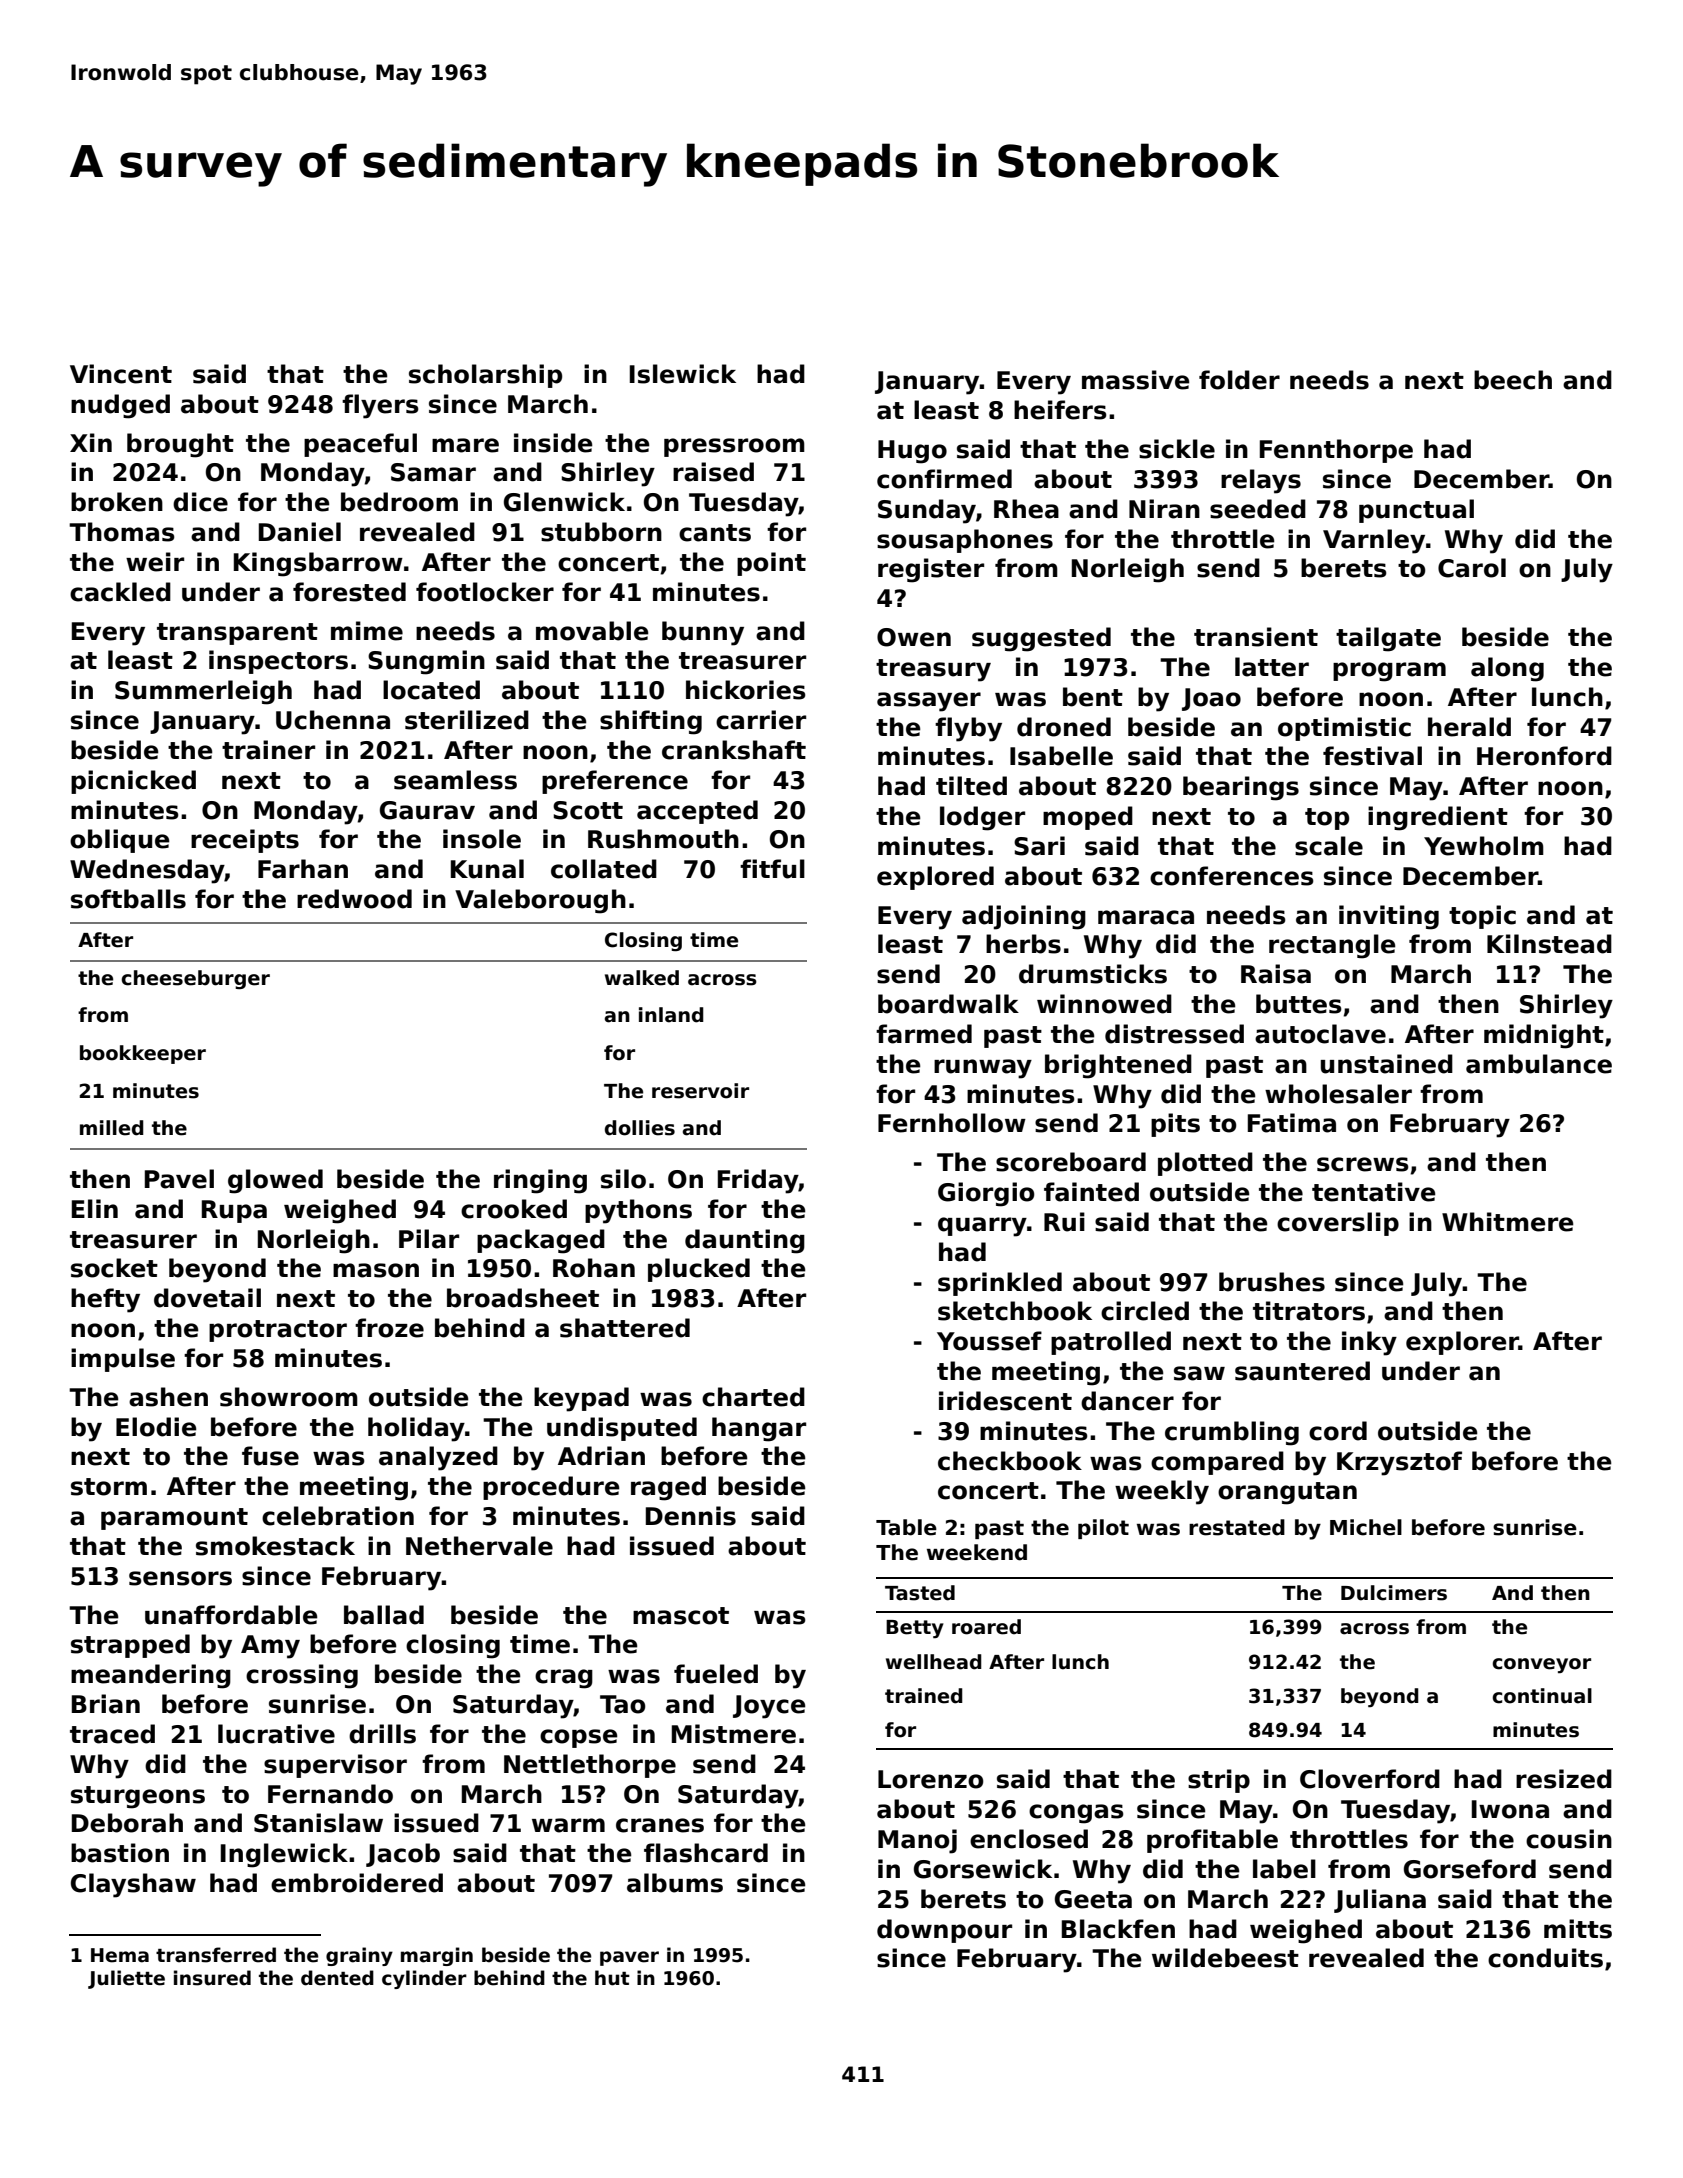 The width and height of the image is (1683, 2178). Describe the element at coordinates (357, 1883) in the image. I see `embroidered` at that location.
